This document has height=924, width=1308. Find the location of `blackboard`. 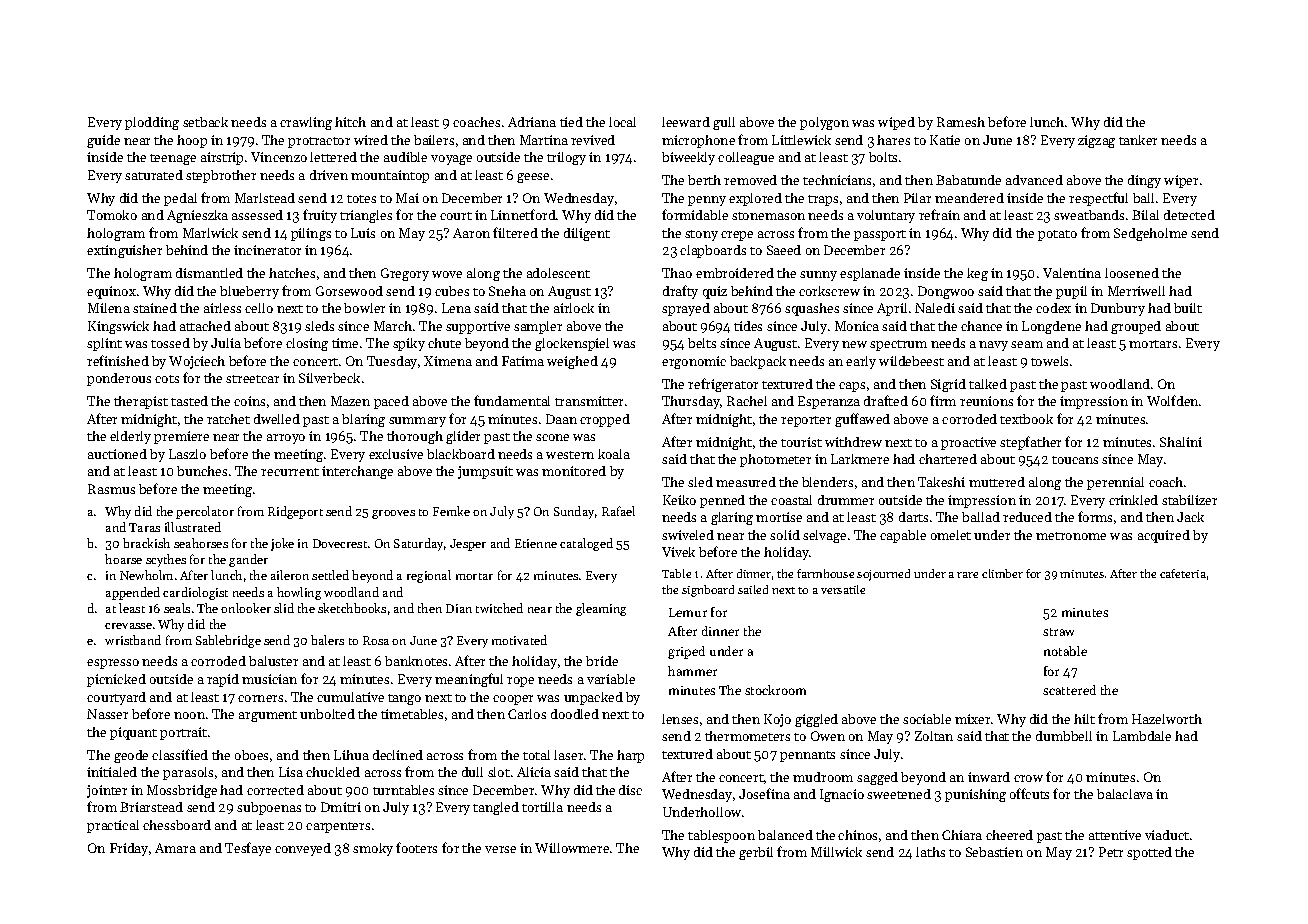

blackboard is located at coordinates (461, 454).
